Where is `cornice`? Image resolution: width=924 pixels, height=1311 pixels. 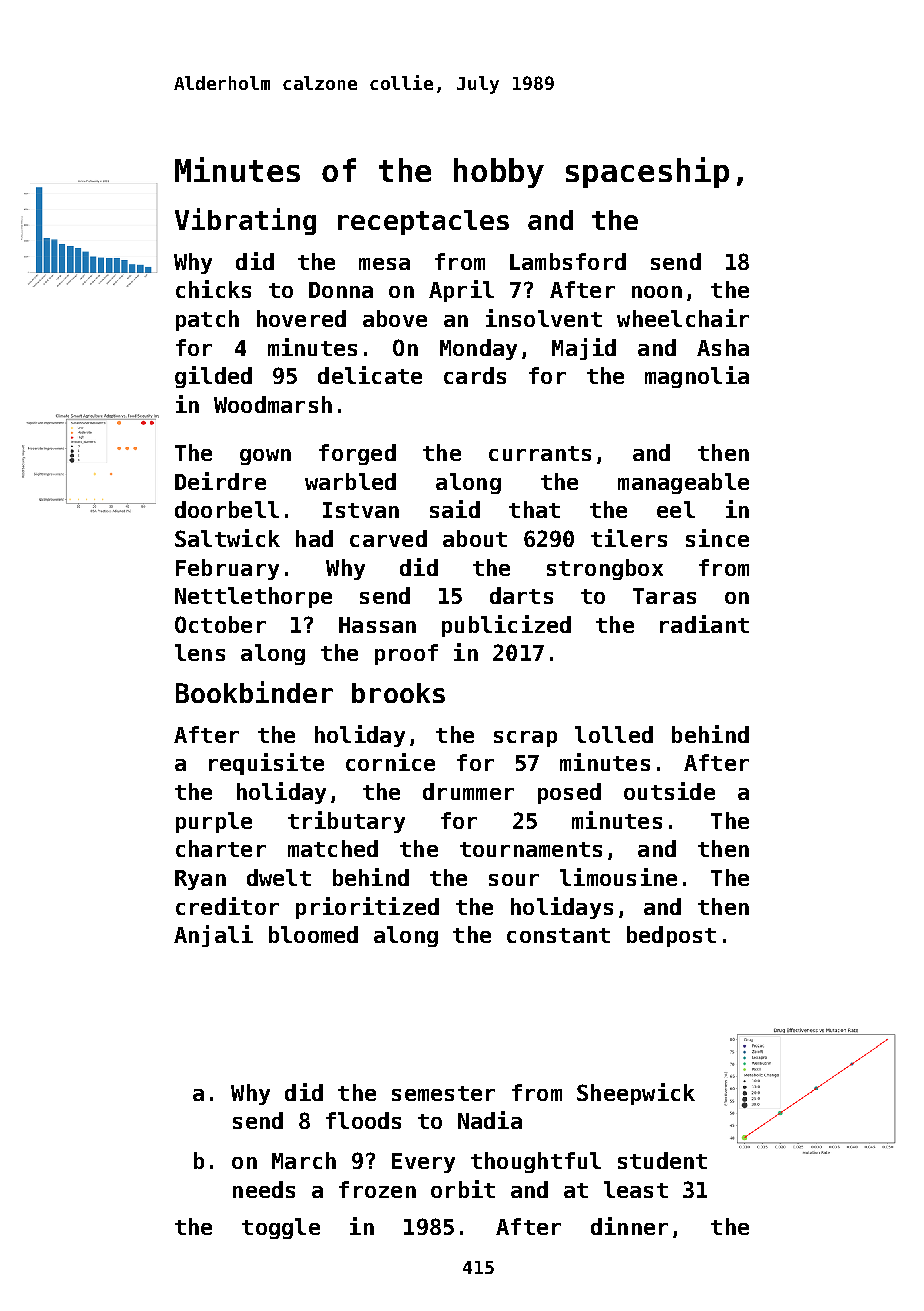
cornice is located at coordinates (390, 762).
